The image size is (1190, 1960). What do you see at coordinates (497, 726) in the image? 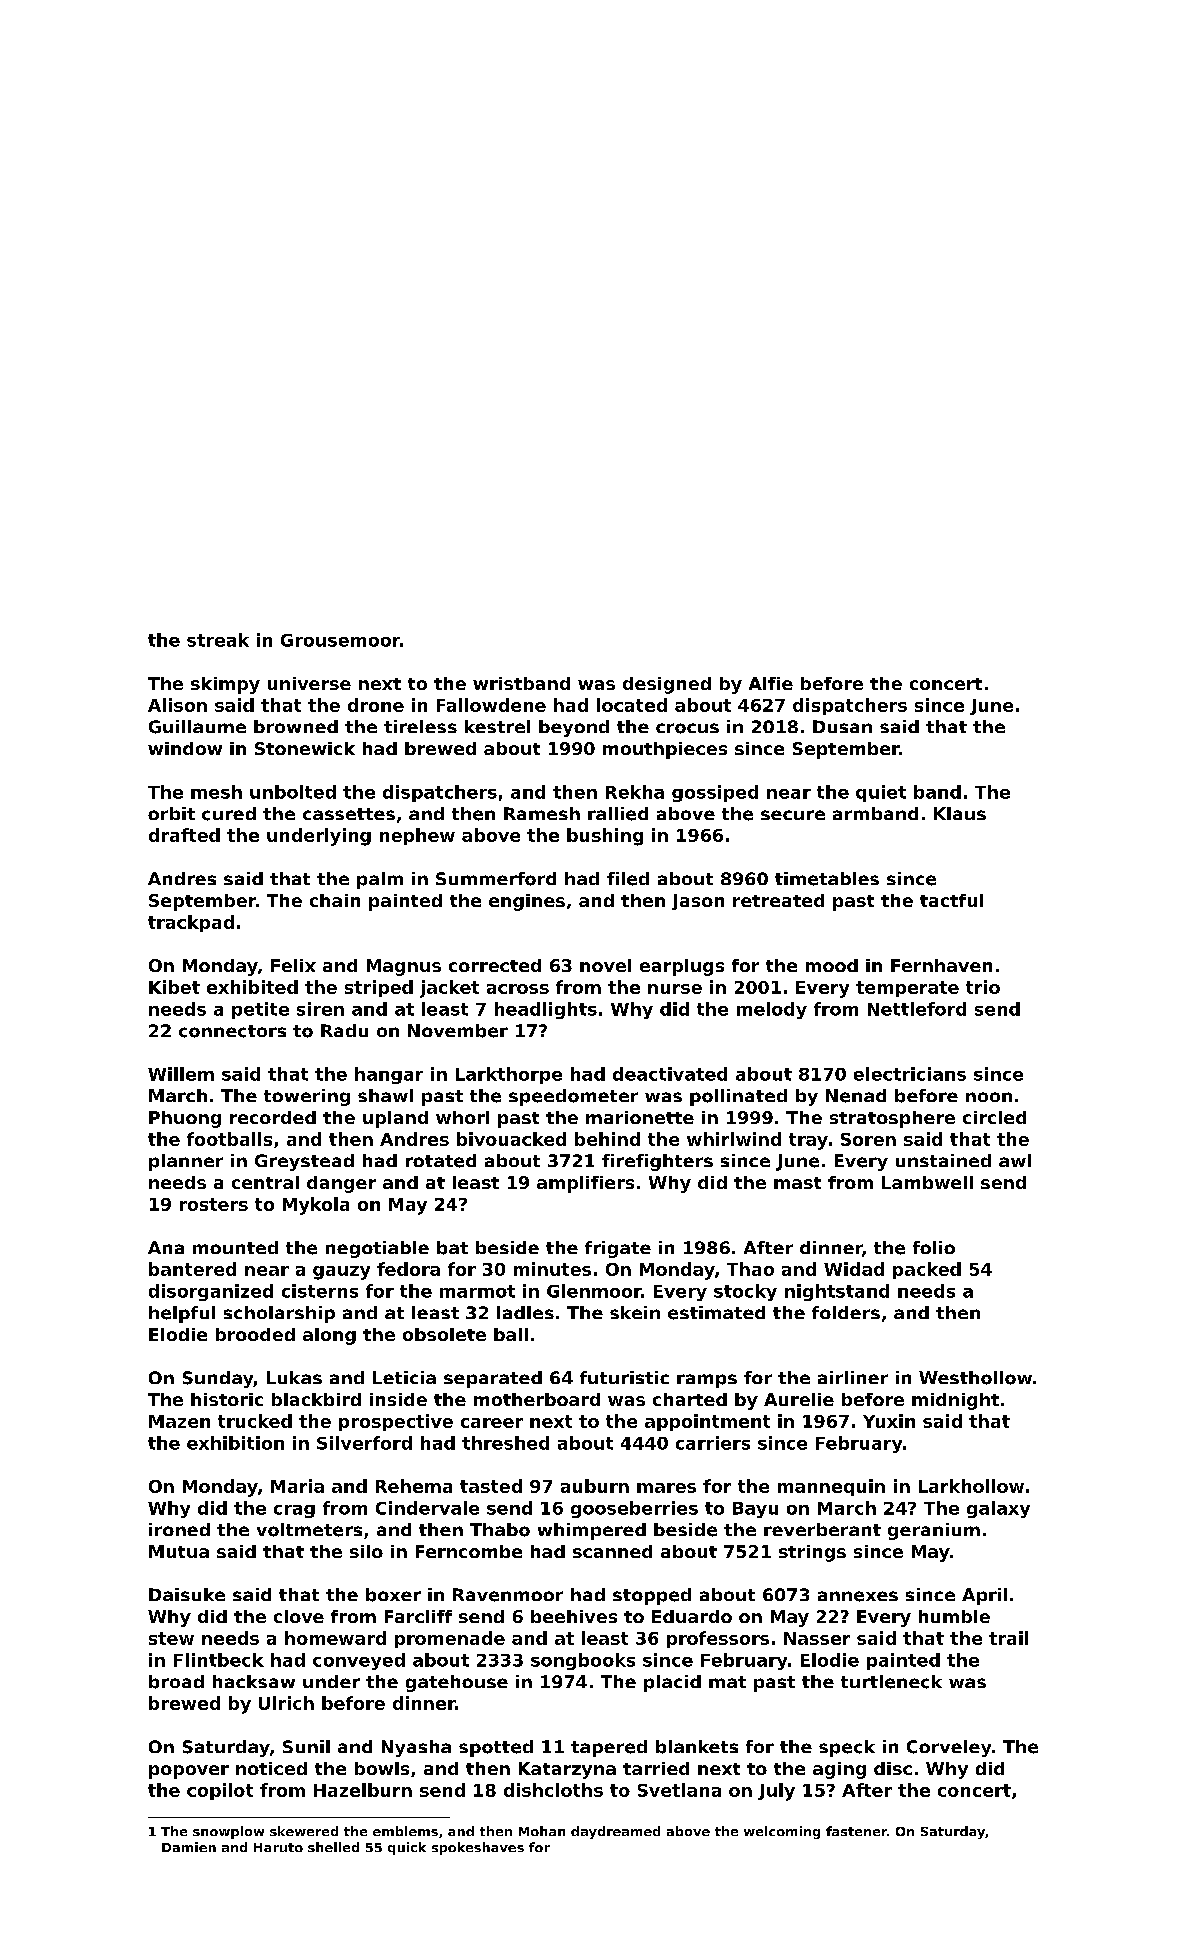
I see `kestrel` at bounding box center [497, 726].
